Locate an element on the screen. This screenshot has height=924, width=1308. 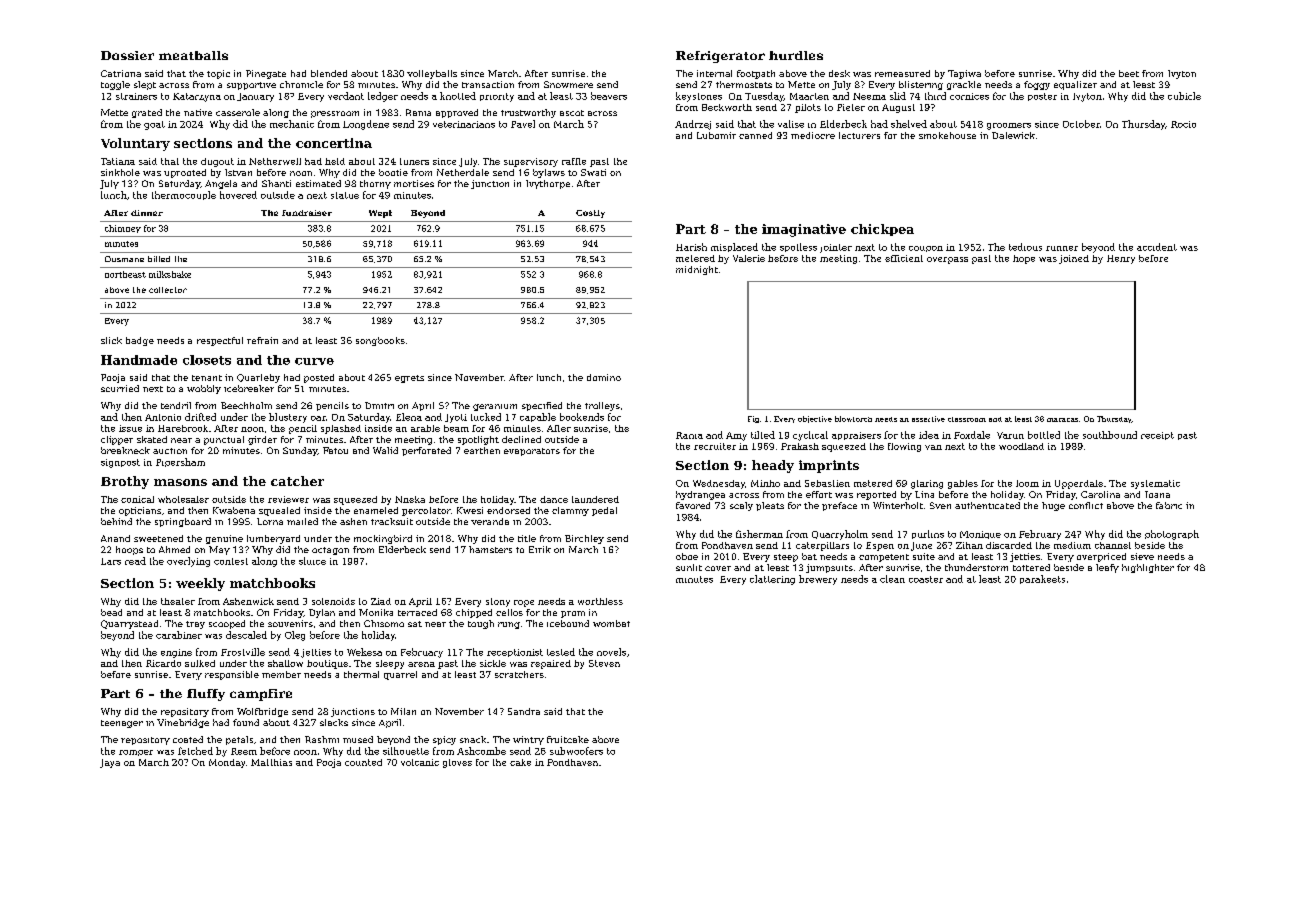
slept is located at coordinates (145, 85).
